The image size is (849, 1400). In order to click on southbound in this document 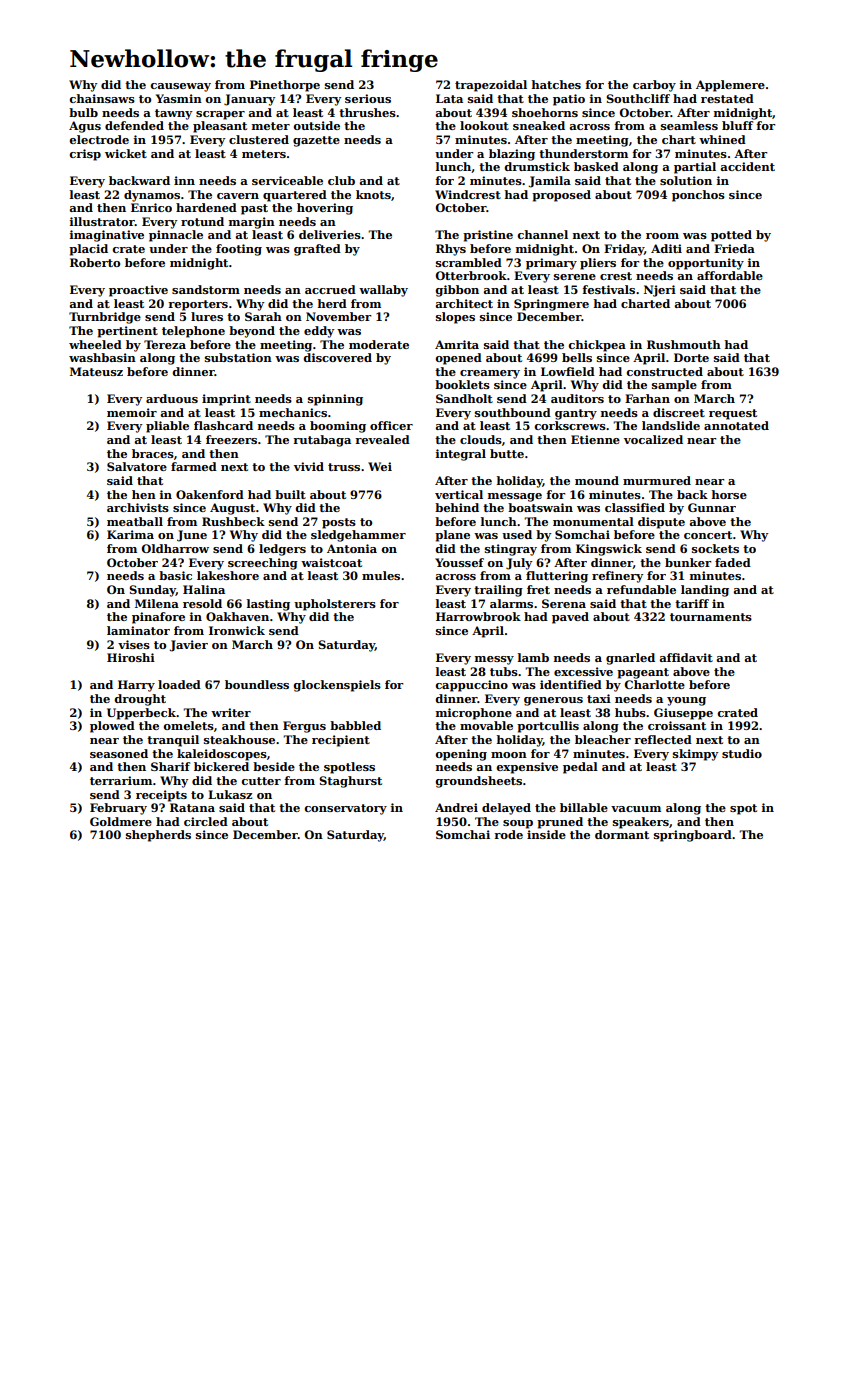, I will do `click(513, 412)`.
